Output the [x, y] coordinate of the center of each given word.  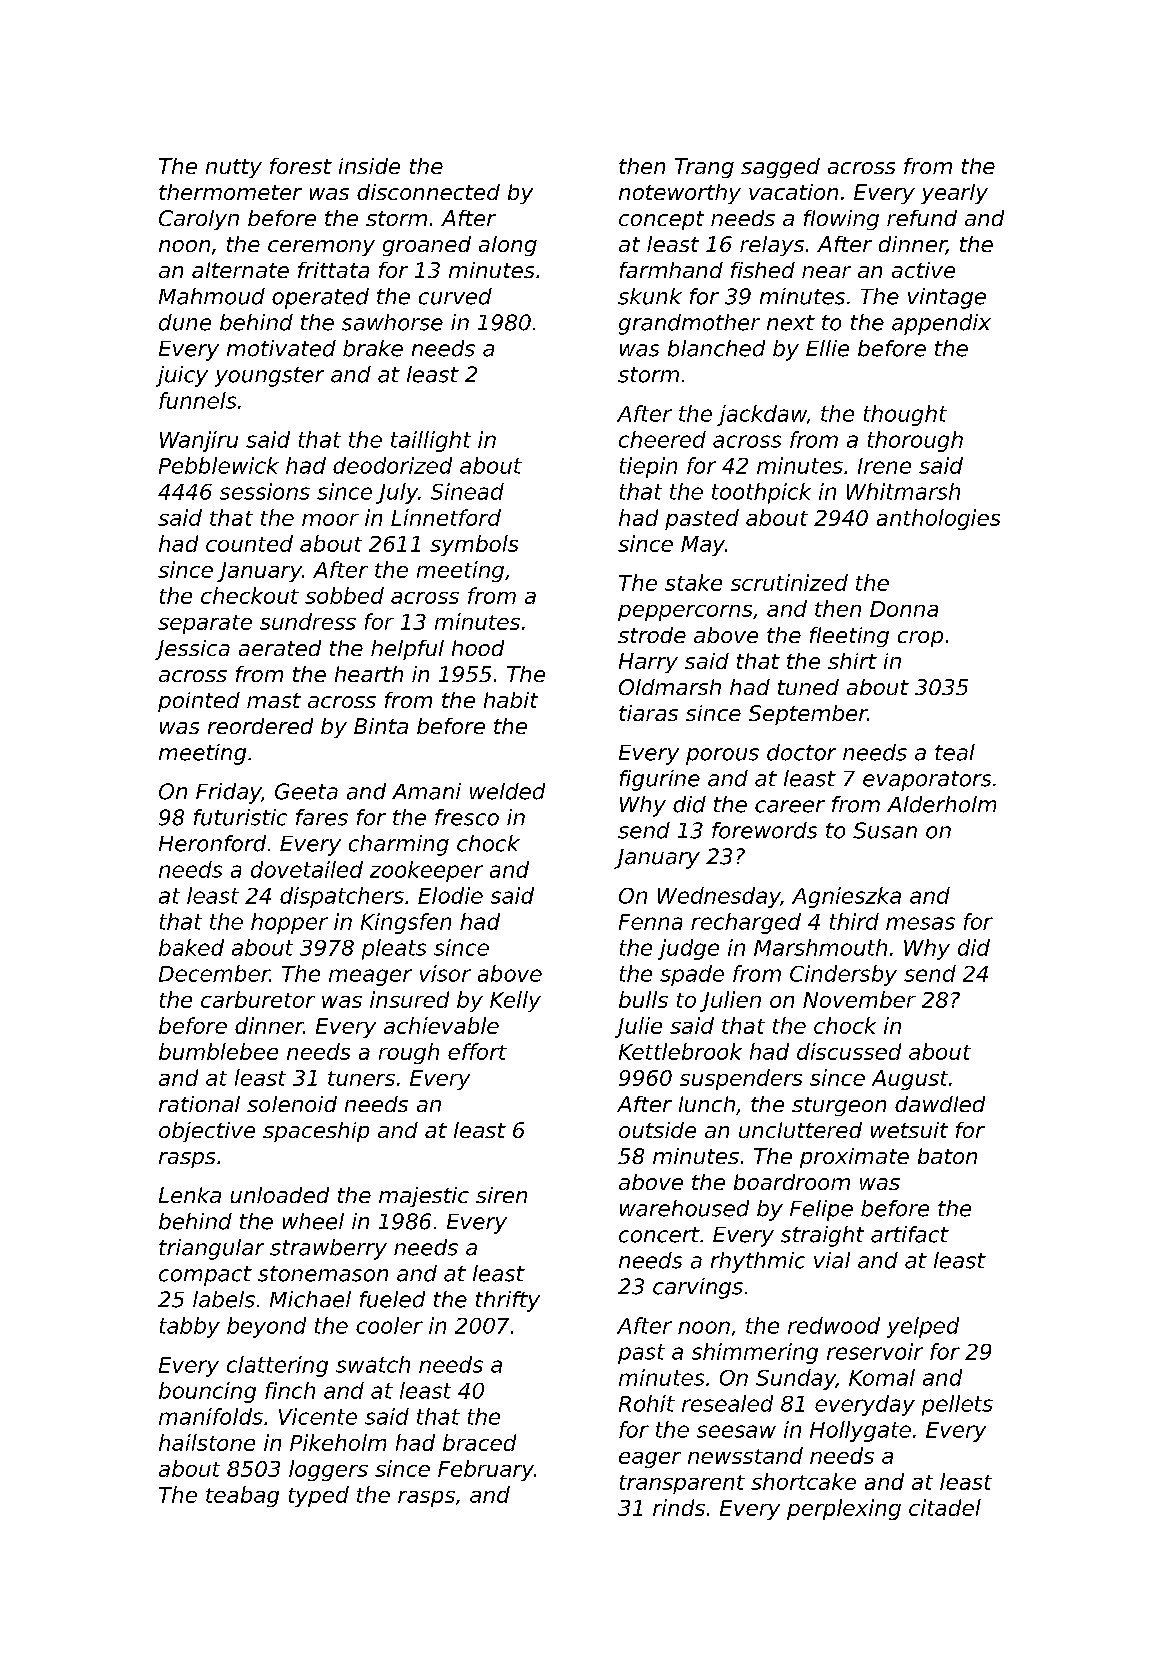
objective [207, 1132]
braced [479, 1442]
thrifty [508, 1301]
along [508, 246]
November [859, 999]
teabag [242, 1496]
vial [832, 1260]
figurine [660, 780]
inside [369, 166]
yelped [923, 1327]
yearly [954, 194]
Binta [381, 726]
